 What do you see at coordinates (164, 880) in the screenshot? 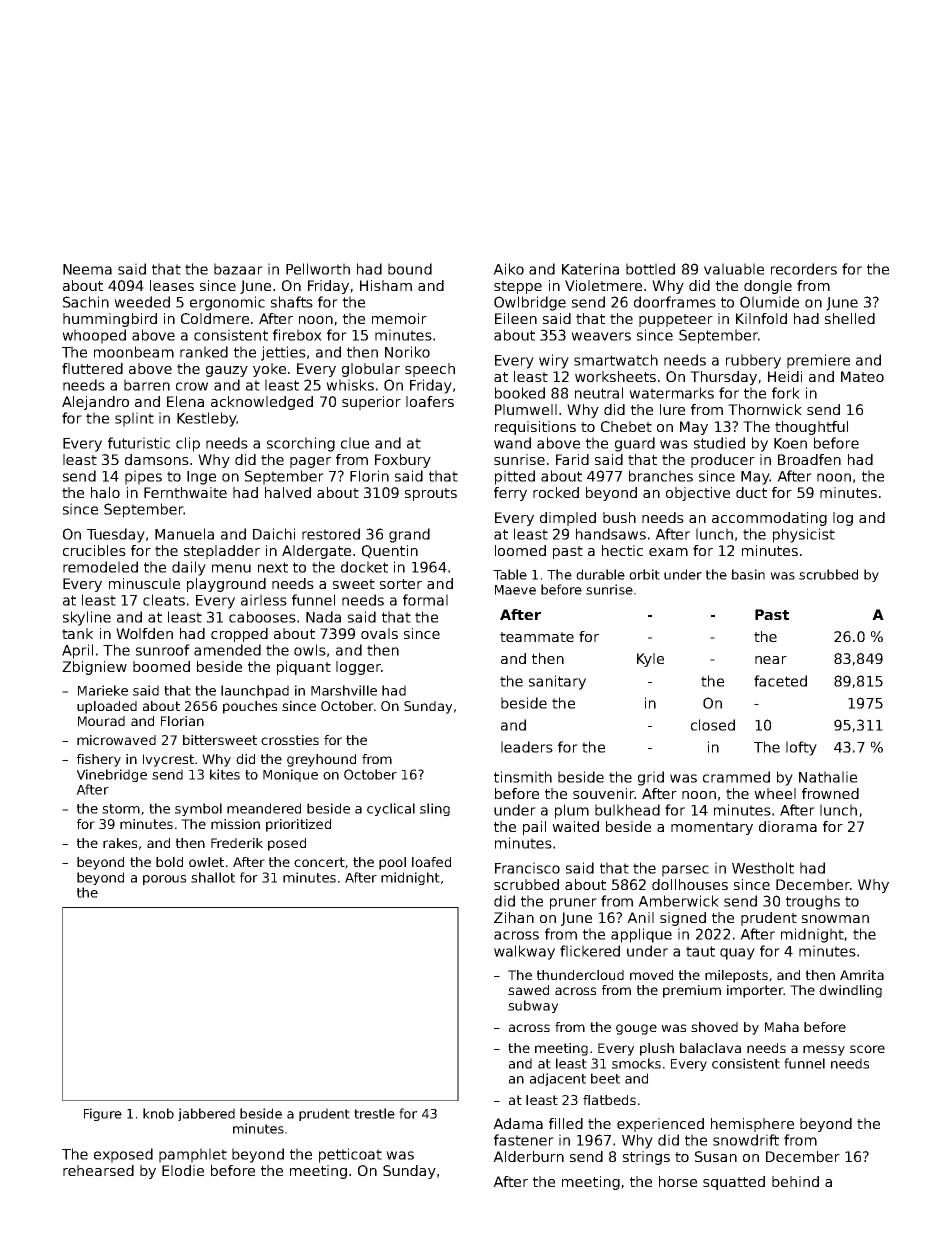
I see `porous` at bounding box center [164, 880].
